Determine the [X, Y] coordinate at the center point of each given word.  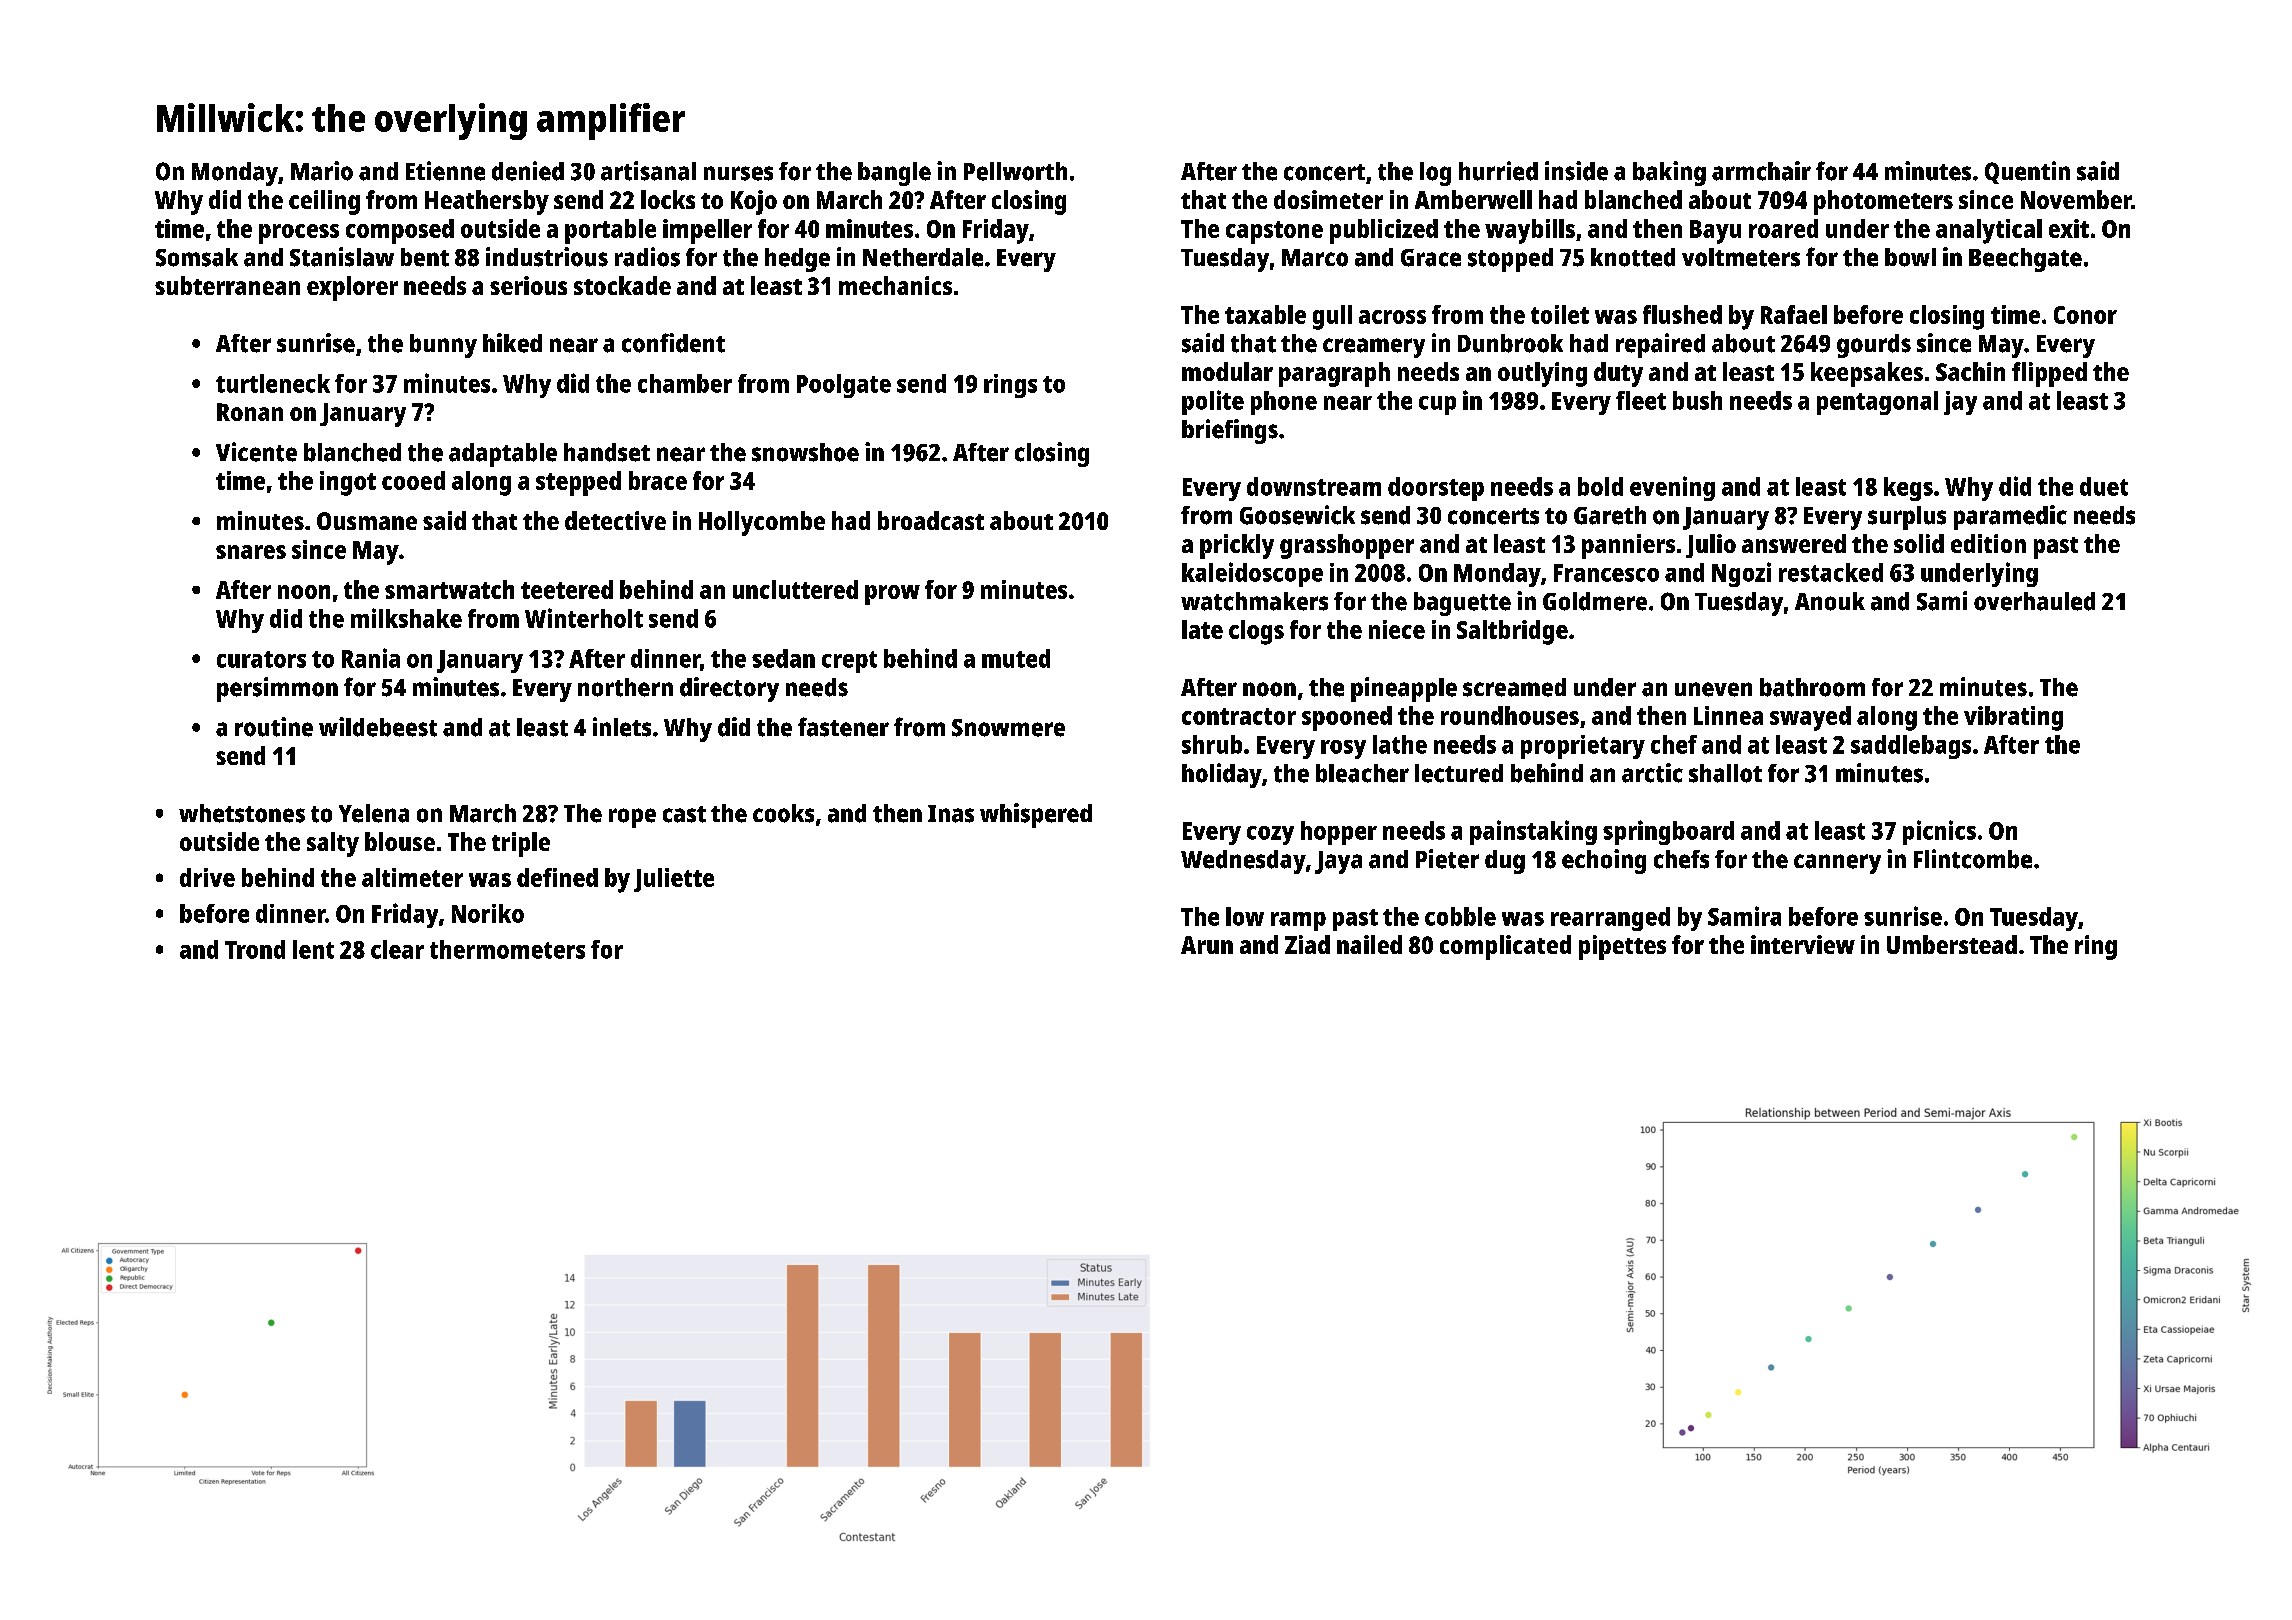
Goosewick [1297, 515]
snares [251, 552]
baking [1669, 173]
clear [397, 949]
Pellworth [1015, 171]
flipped [2049, 374]
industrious [547, 257]
